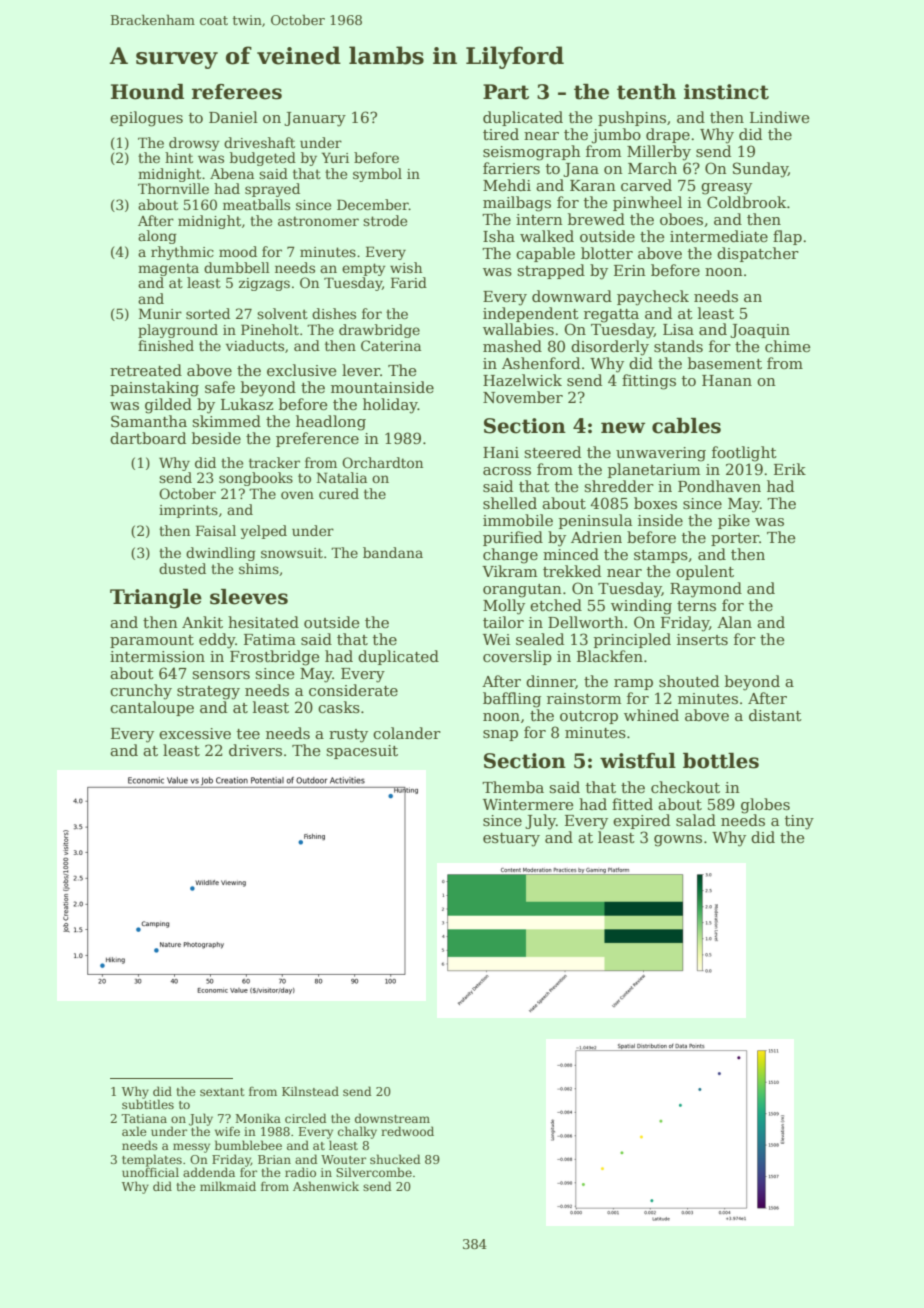 The image size is (924, 1308). What do you see at coordinates (357, 1132) in the image?
I see `chalky` at bounding box center [357, 1132].
